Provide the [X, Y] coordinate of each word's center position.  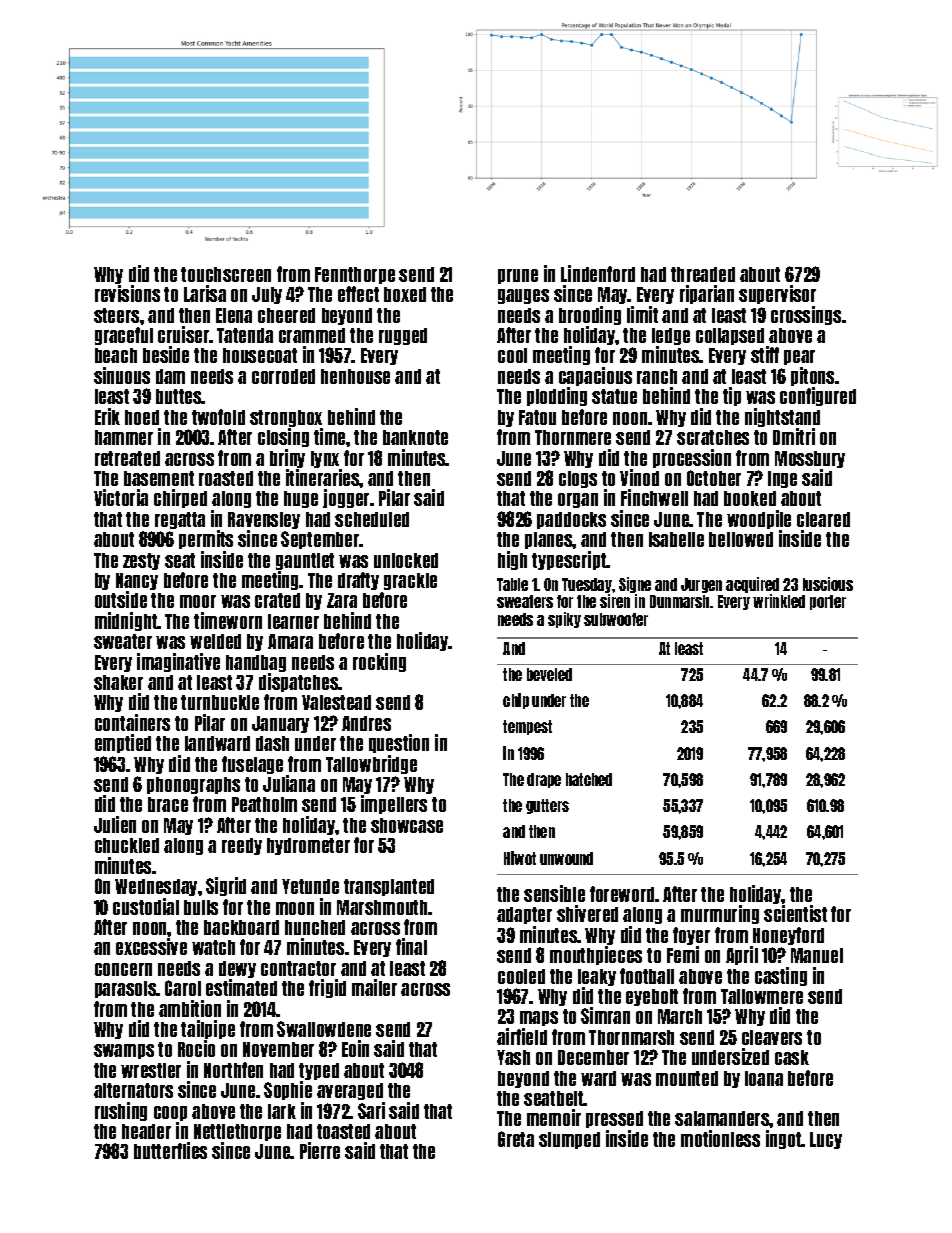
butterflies [170, 1150]
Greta [516, 1139]
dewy [237, 969]
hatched [589, 779]
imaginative [178, 662]
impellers [394, 805]
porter [828, 602]
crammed [312, 335]
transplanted [389, 887]
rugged [403, 336]
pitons [812, 376]
